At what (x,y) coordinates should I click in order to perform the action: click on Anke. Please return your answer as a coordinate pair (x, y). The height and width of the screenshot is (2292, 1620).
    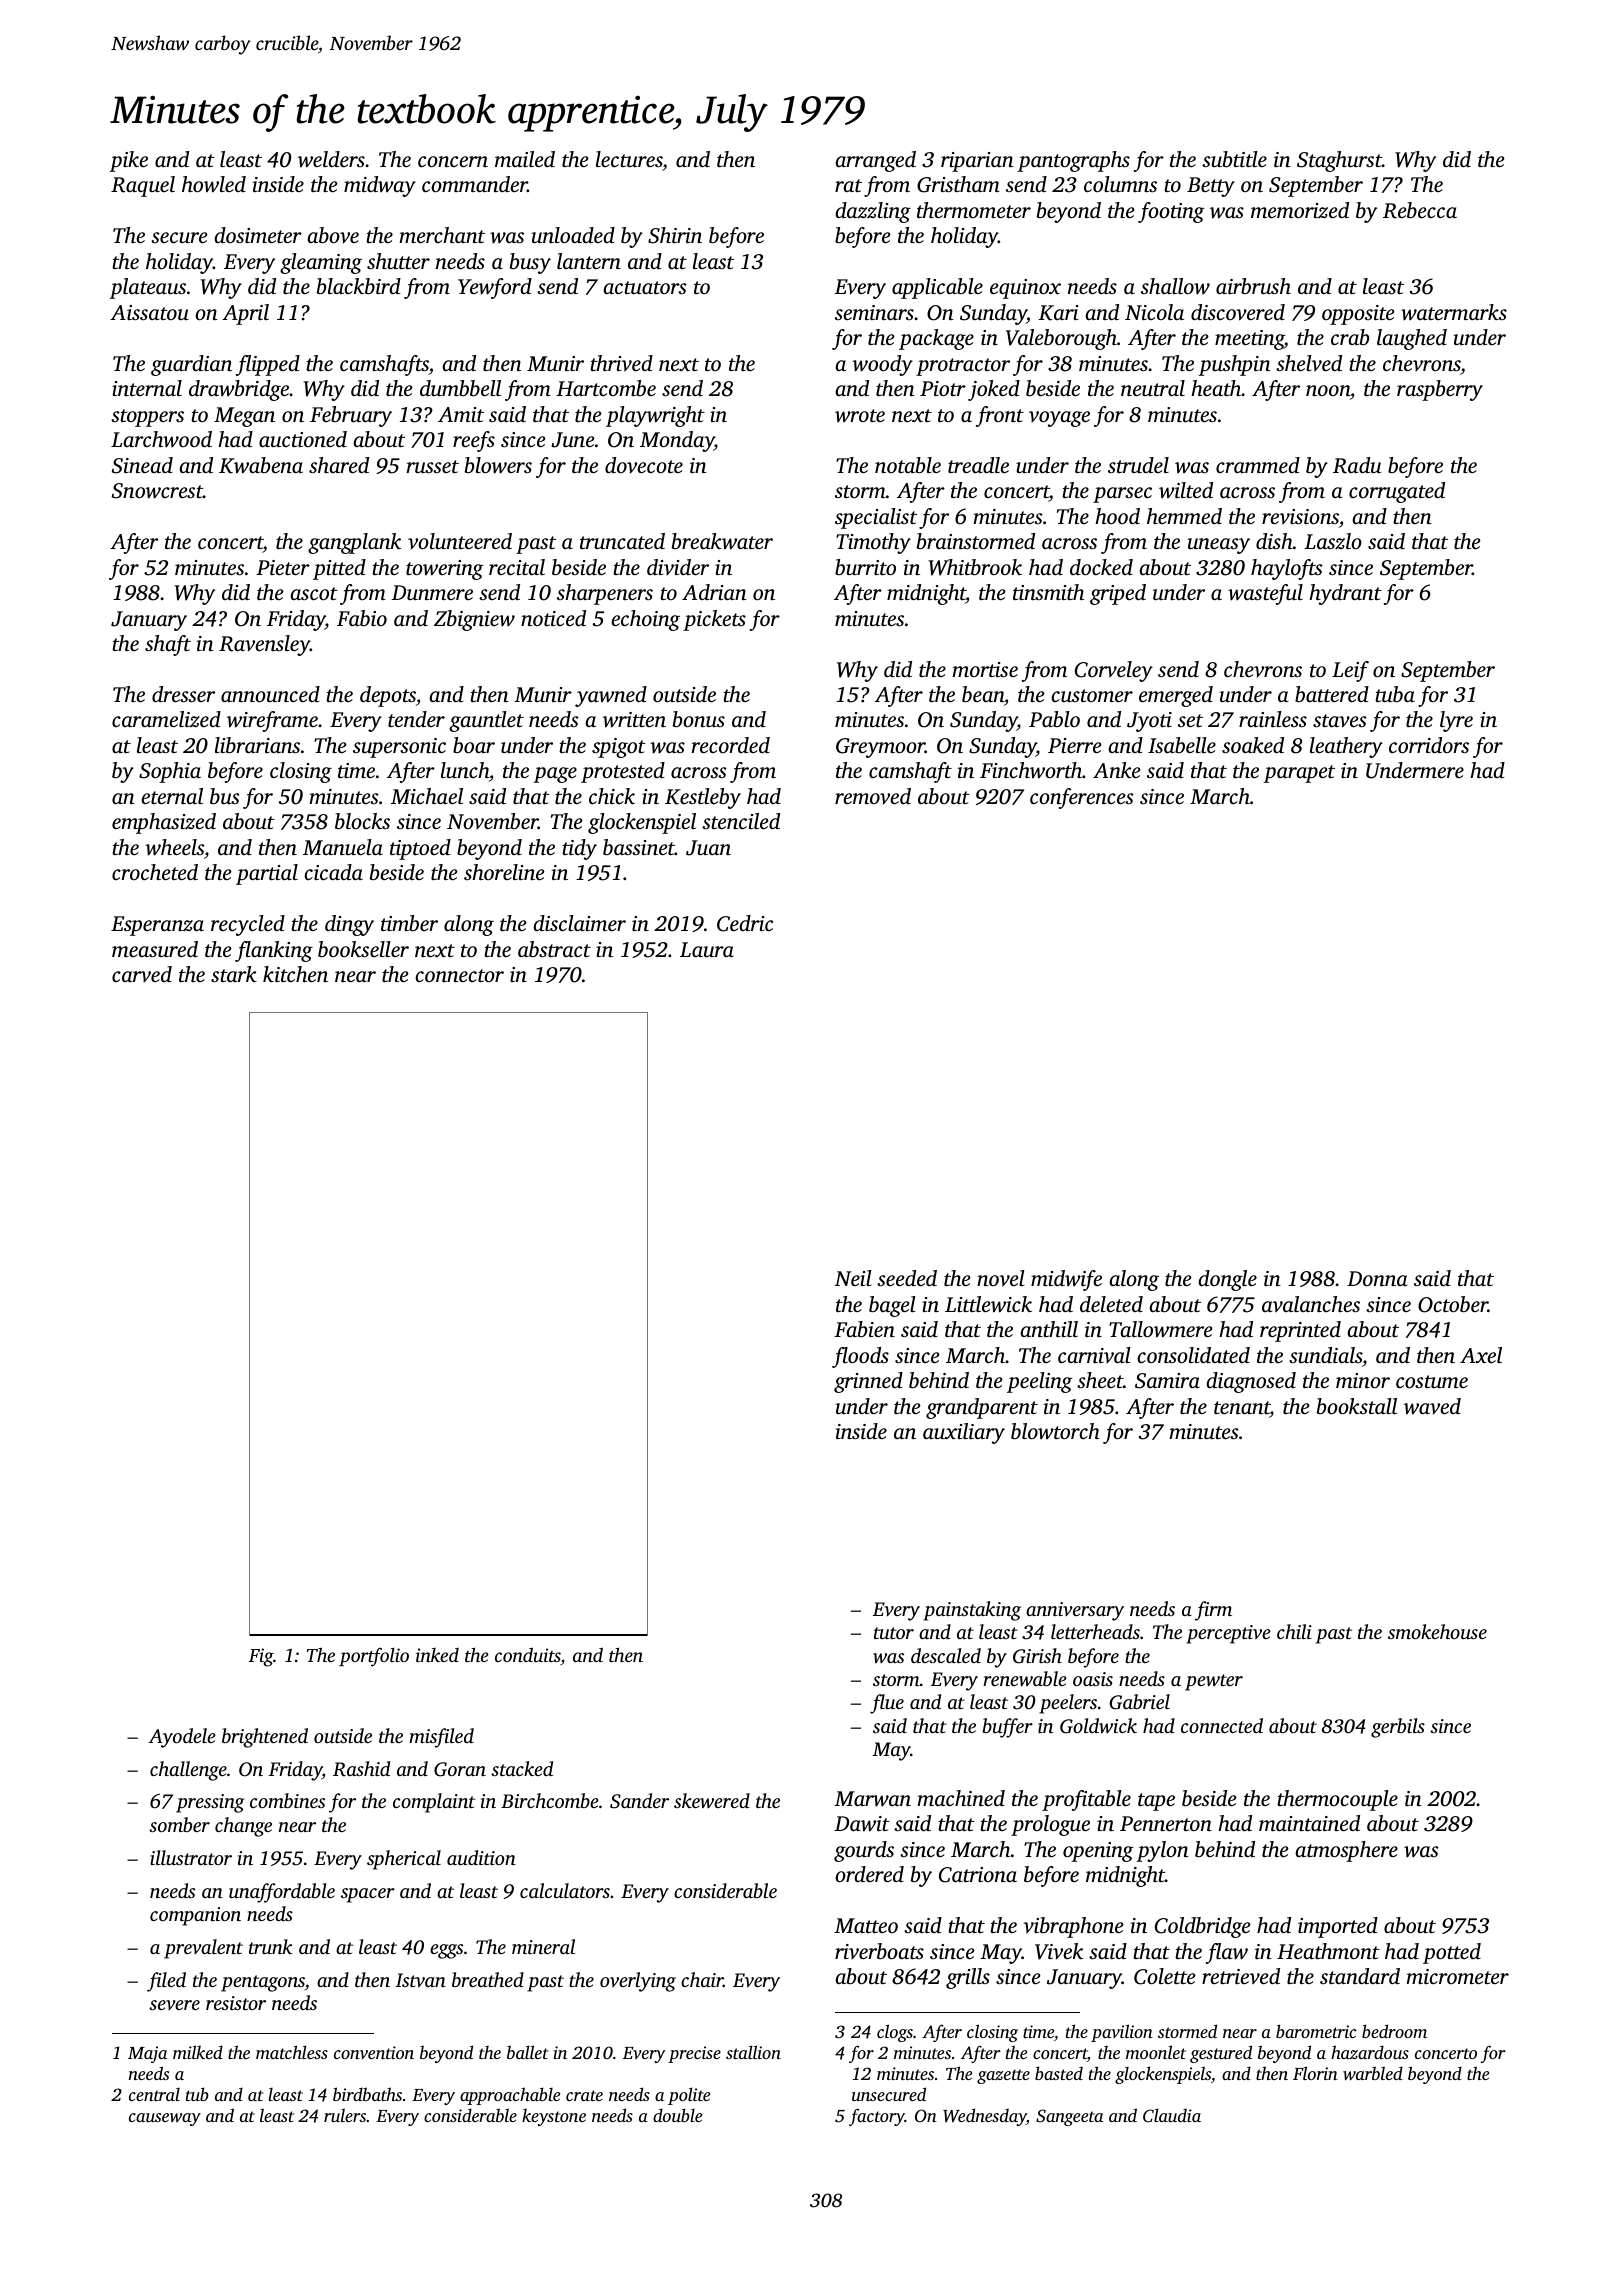
    Looking at the image, I should click on (1117, 770).
